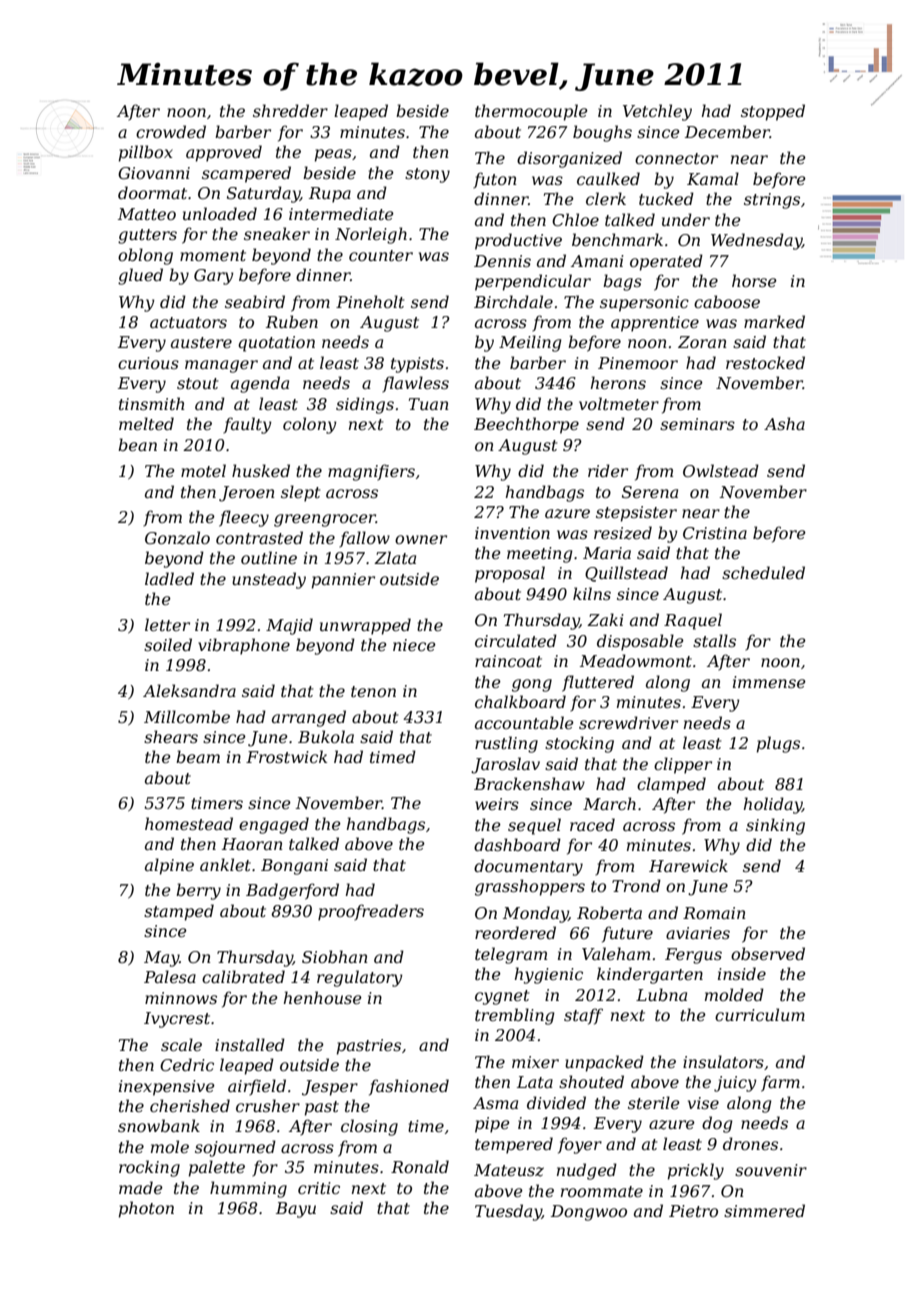 The height and width of the screenshot is (1314, 924). What do you see at coordinates (697, 424) in the screenshot?
I see `seminars` at bounding box center [697, 424].
